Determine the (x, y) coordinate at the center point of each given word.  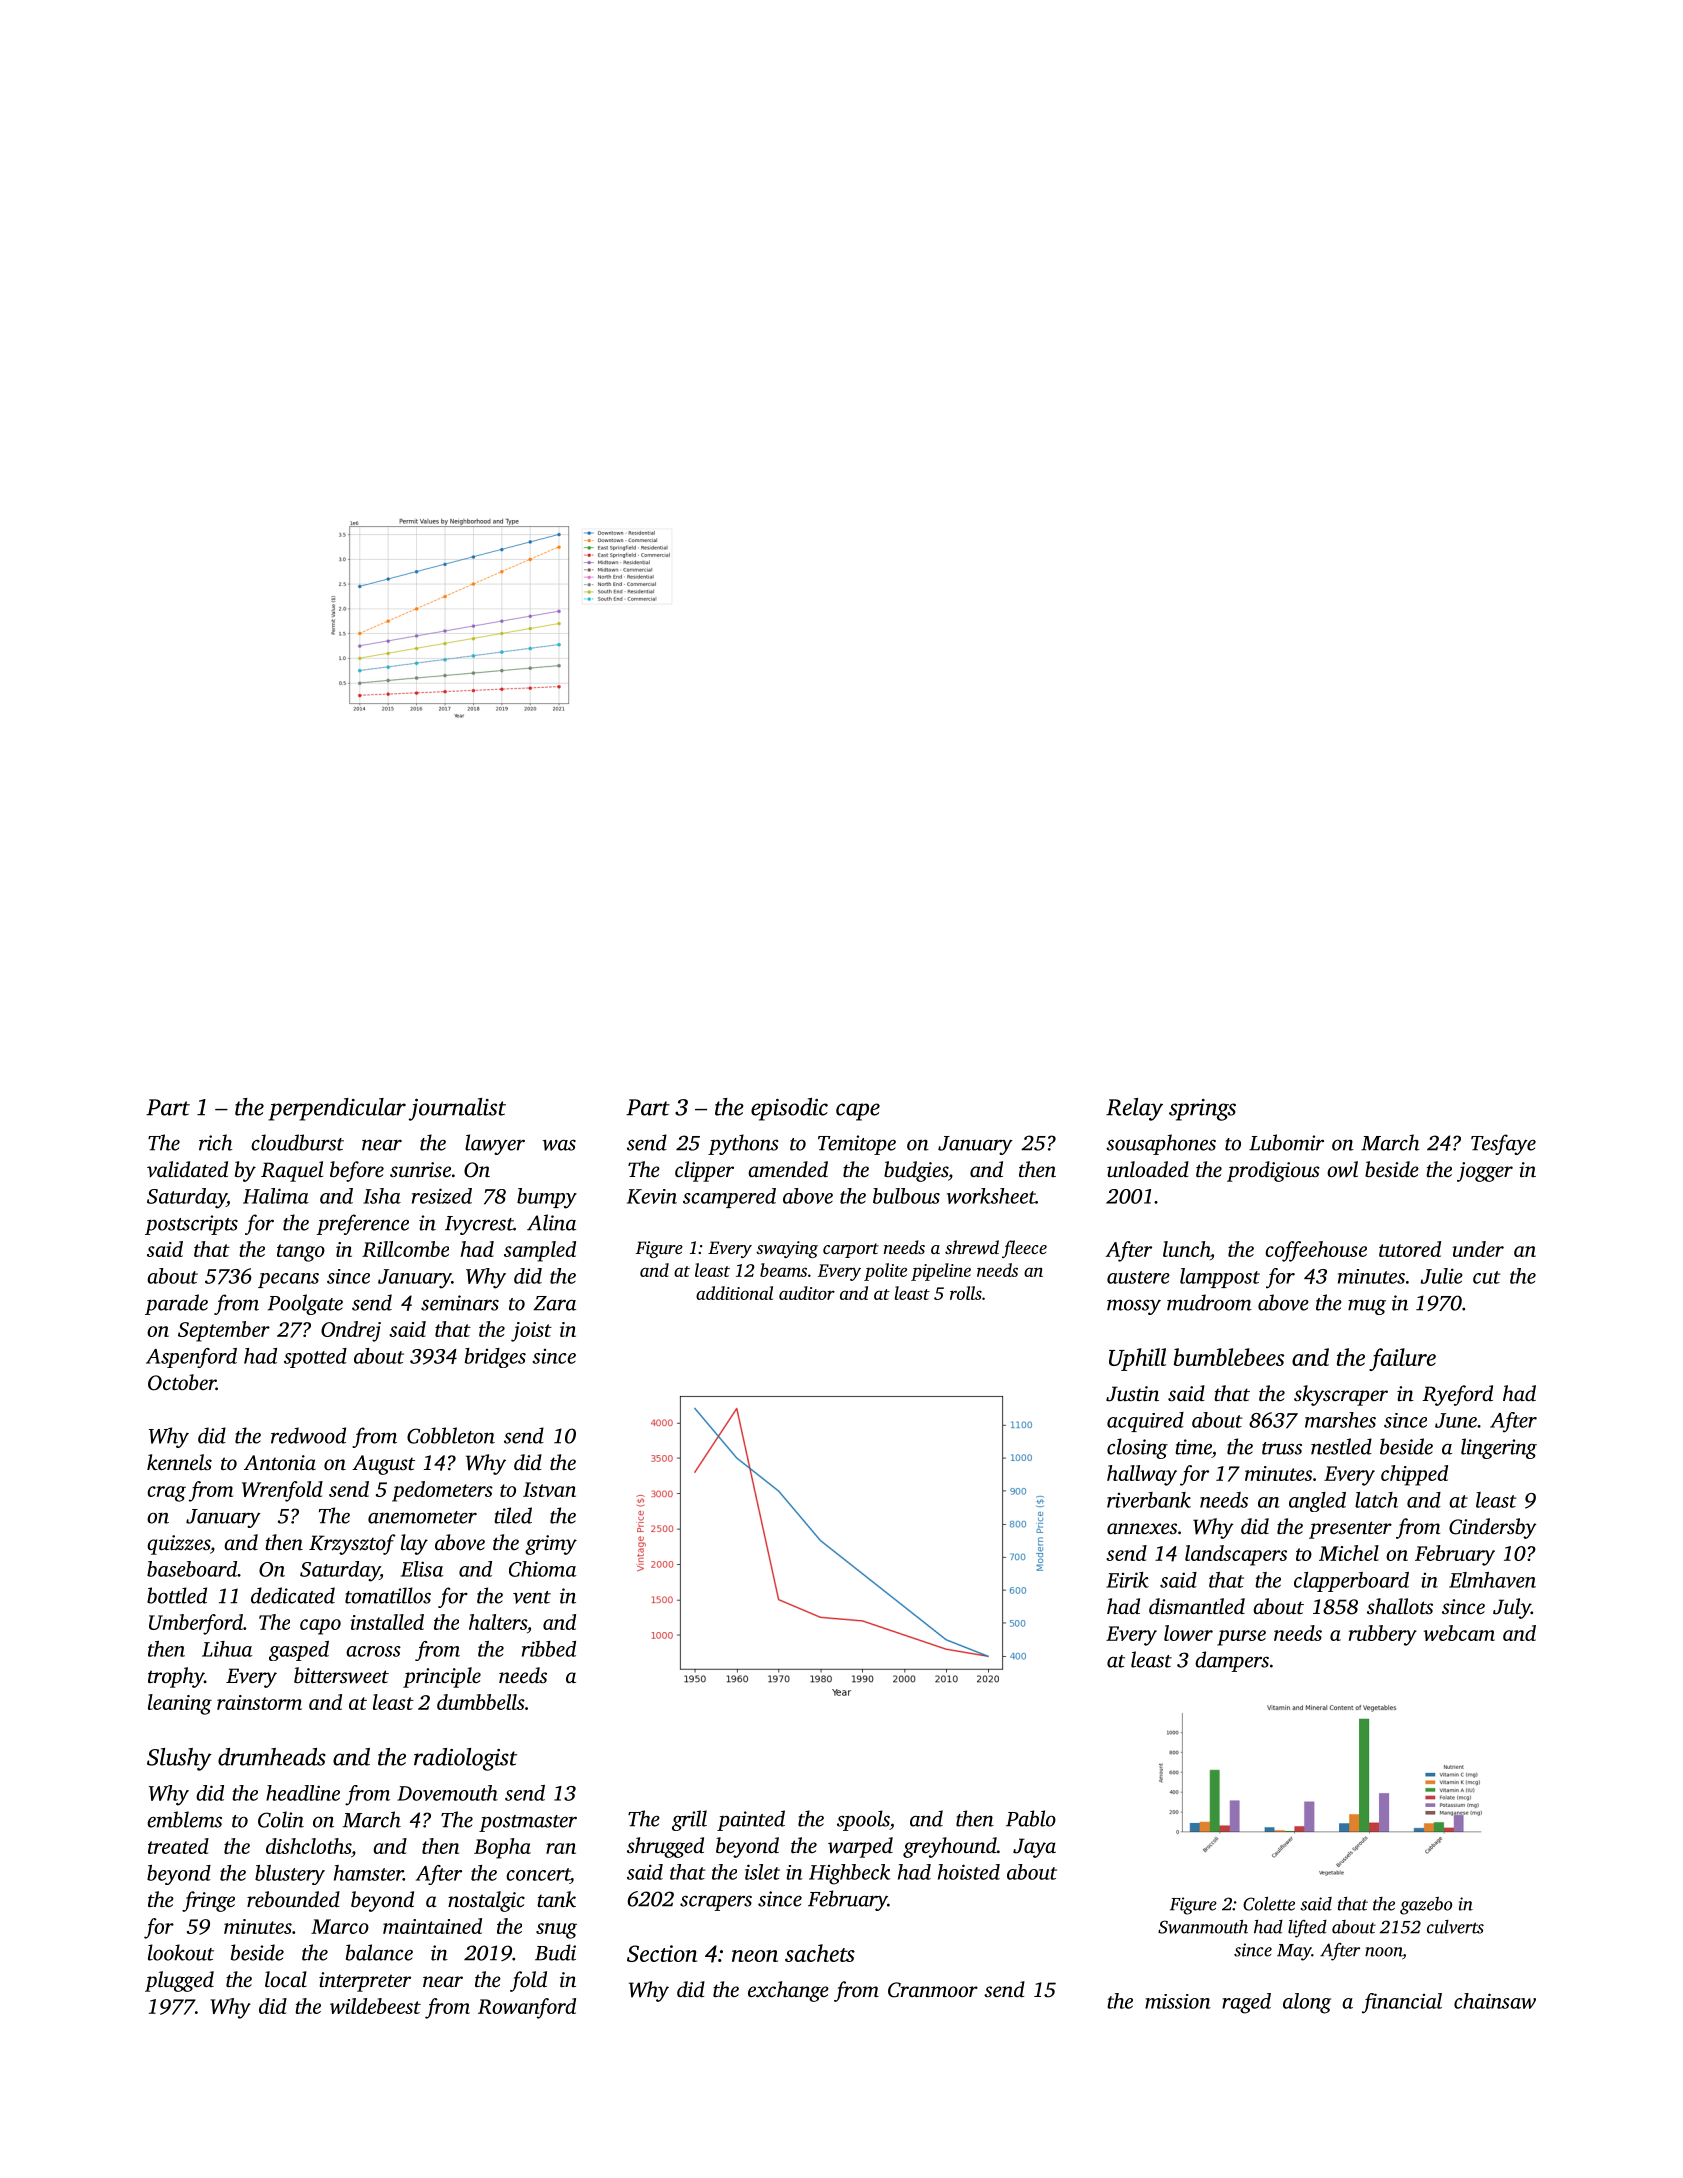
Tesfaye (1503, 1144)
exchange (788, 1991)
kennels (179, 1462)
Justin (1132, 1394)
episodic (789, 1109)
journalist (457, 1109)
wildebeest (375, 2006)
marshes (1340, 1420)
